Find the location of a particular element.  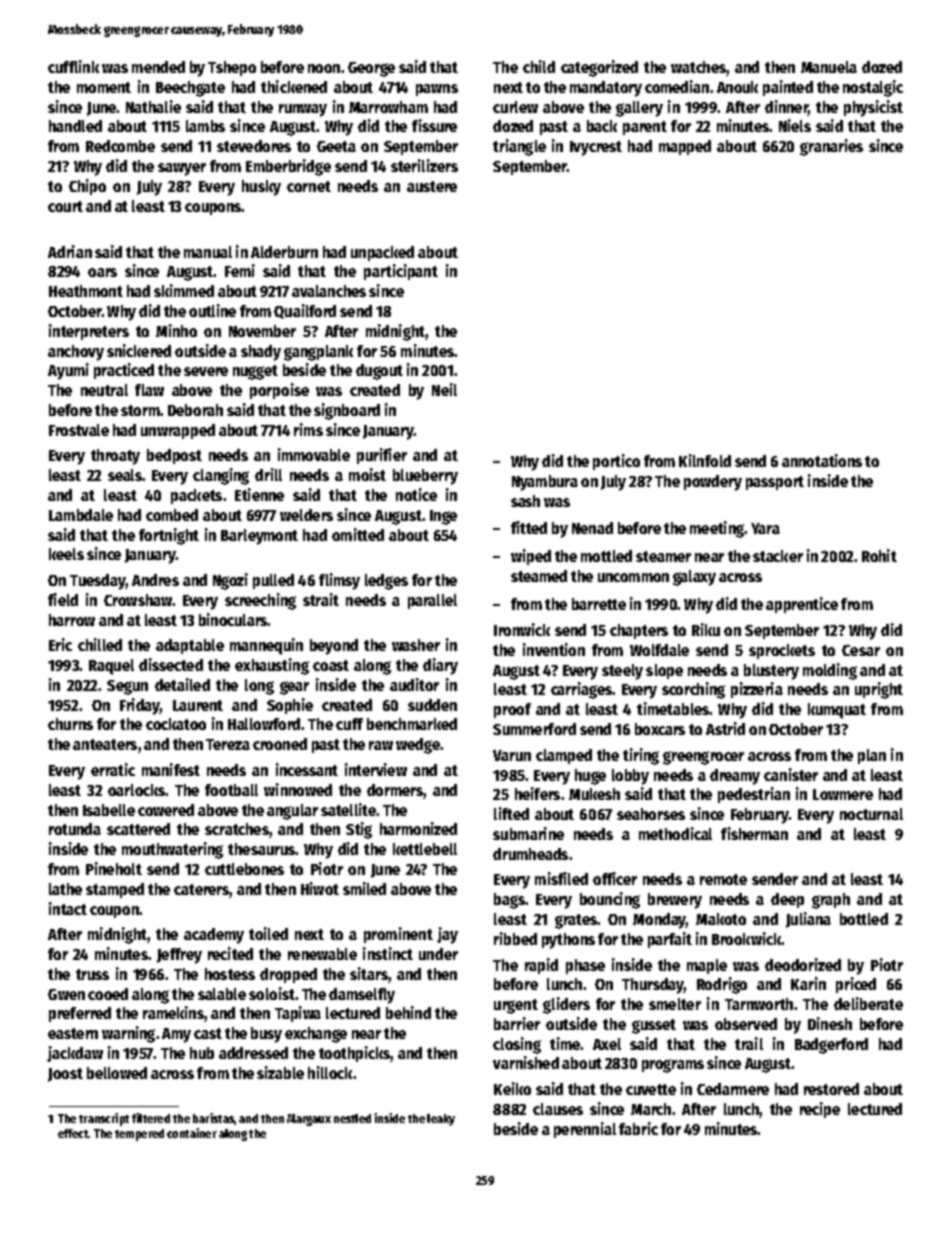

physicist is located at coordinates (873, 108).
